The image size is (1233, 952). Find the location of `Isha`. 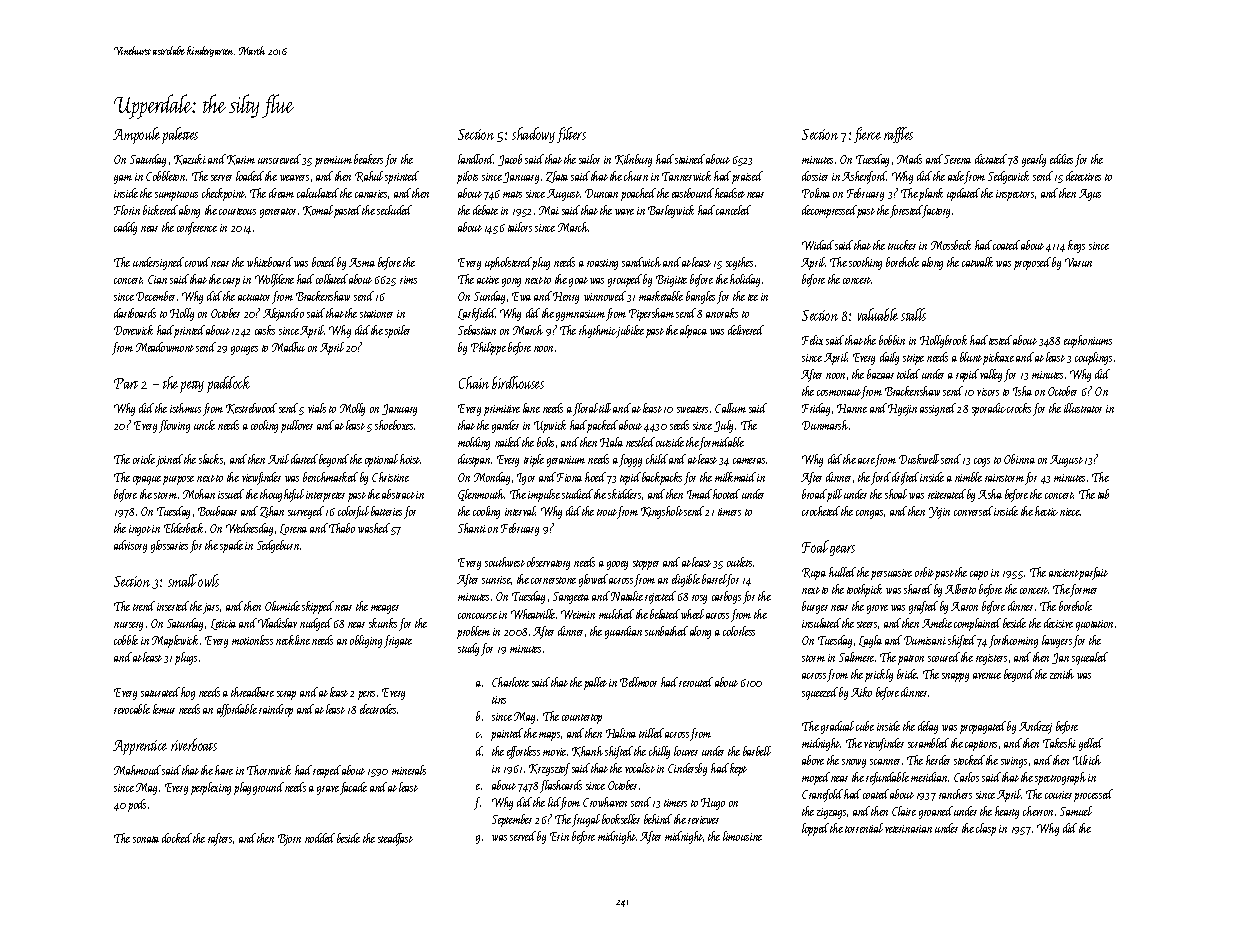

Isha is located at coordinates (1022, 391).
